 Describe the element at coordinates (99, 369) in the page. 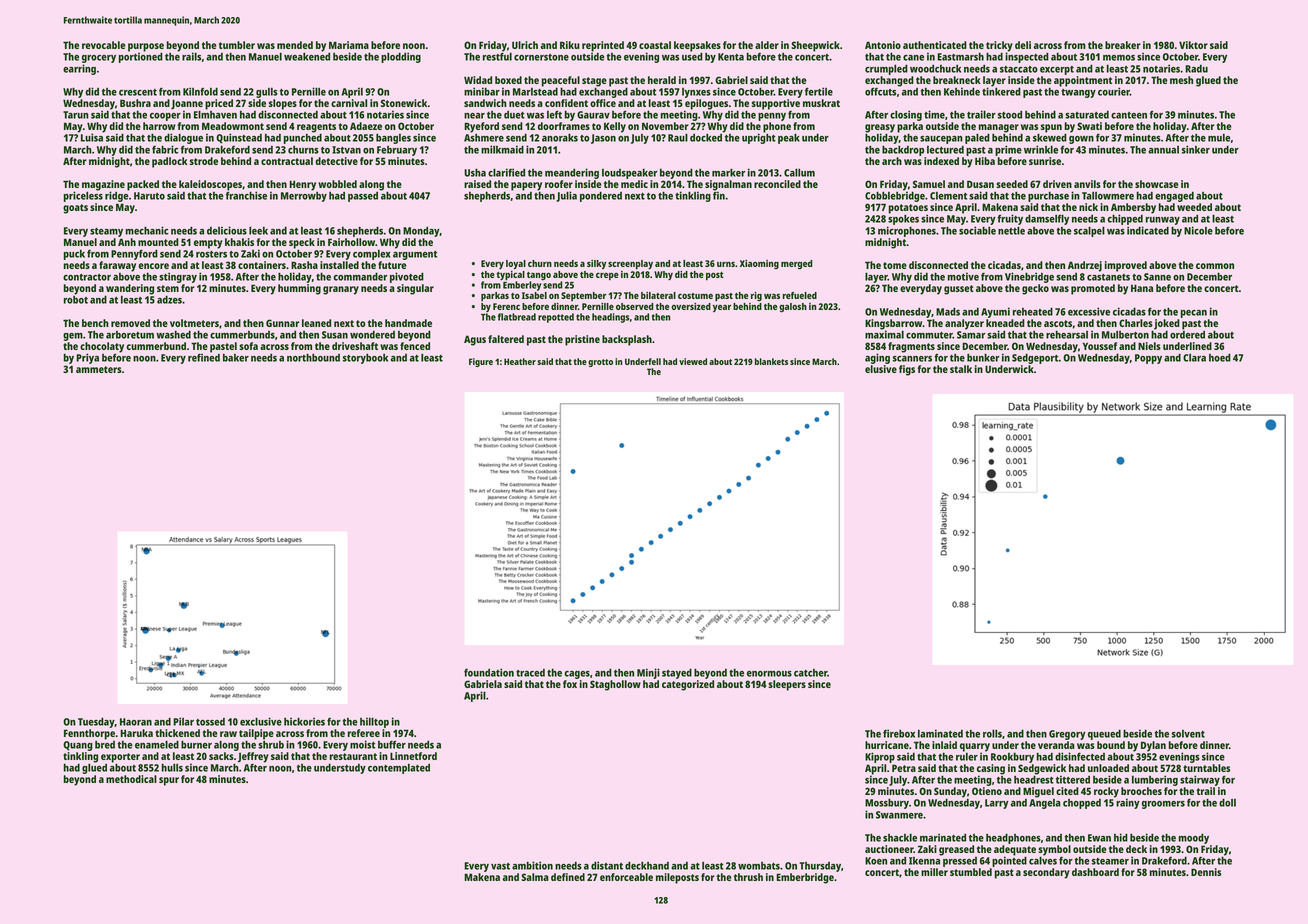

I see `ammeters` at that location.
